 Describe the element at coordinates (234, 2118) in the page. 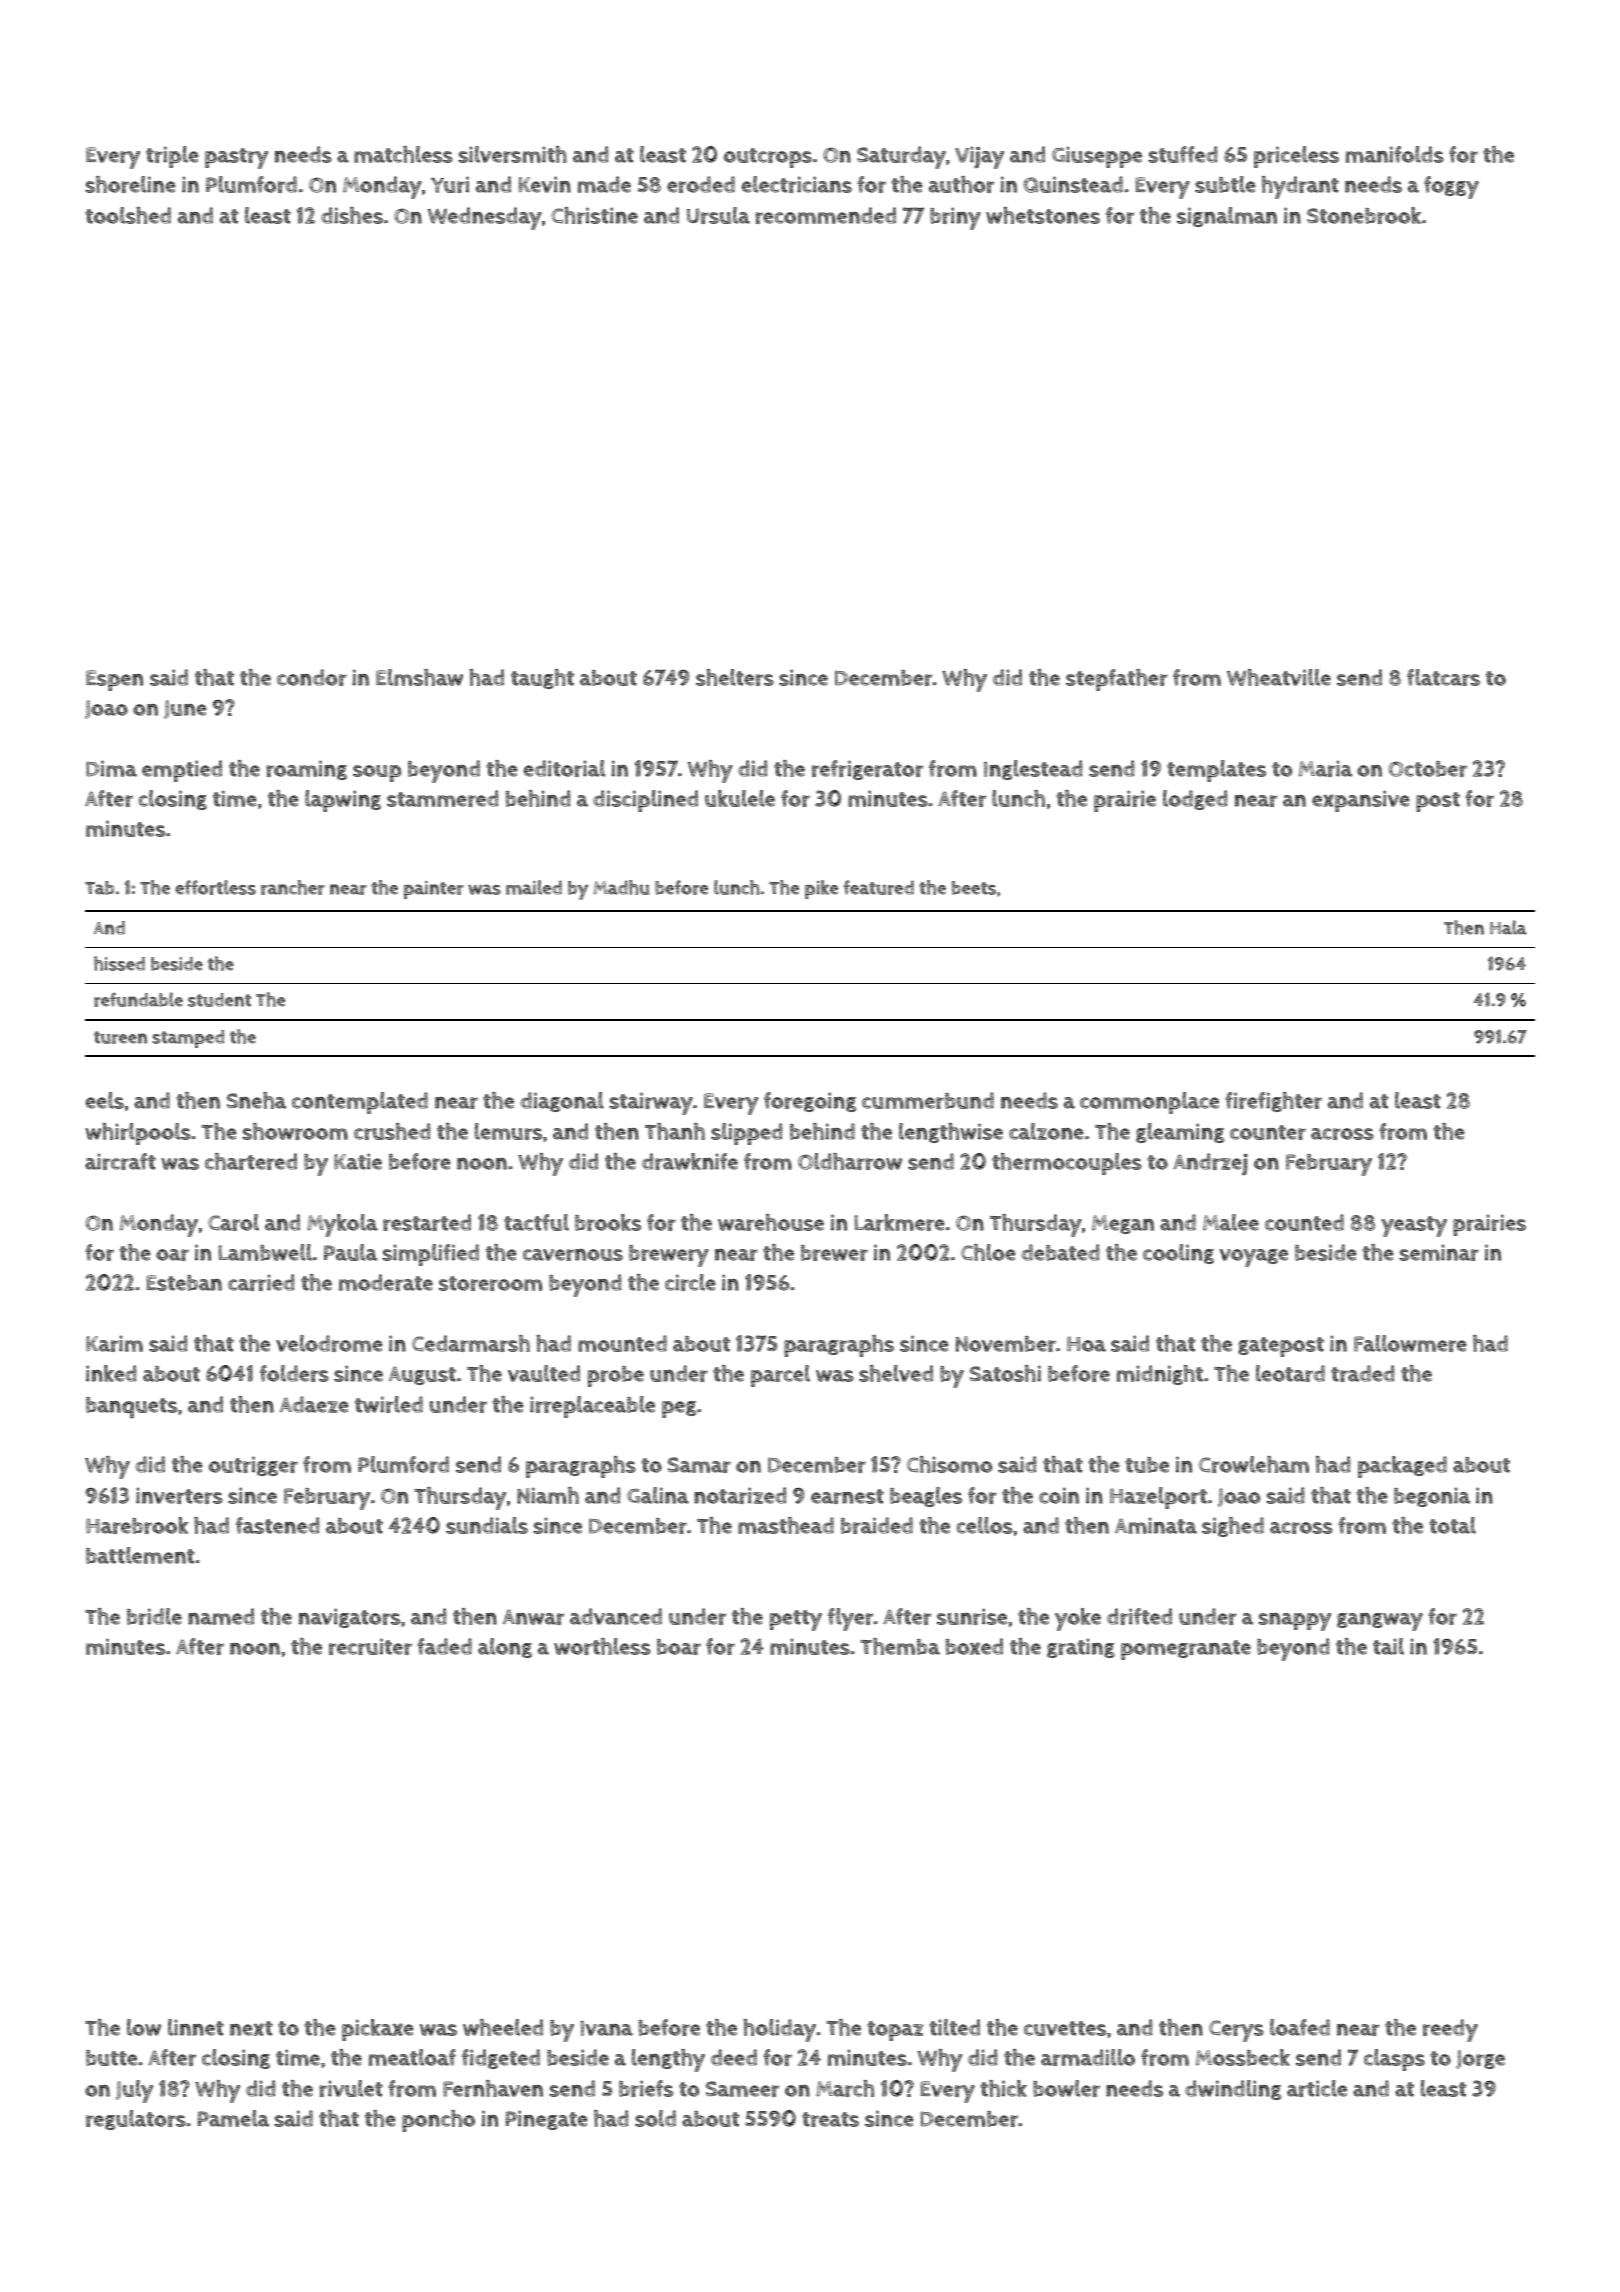

I see `Pamela` at that location.
